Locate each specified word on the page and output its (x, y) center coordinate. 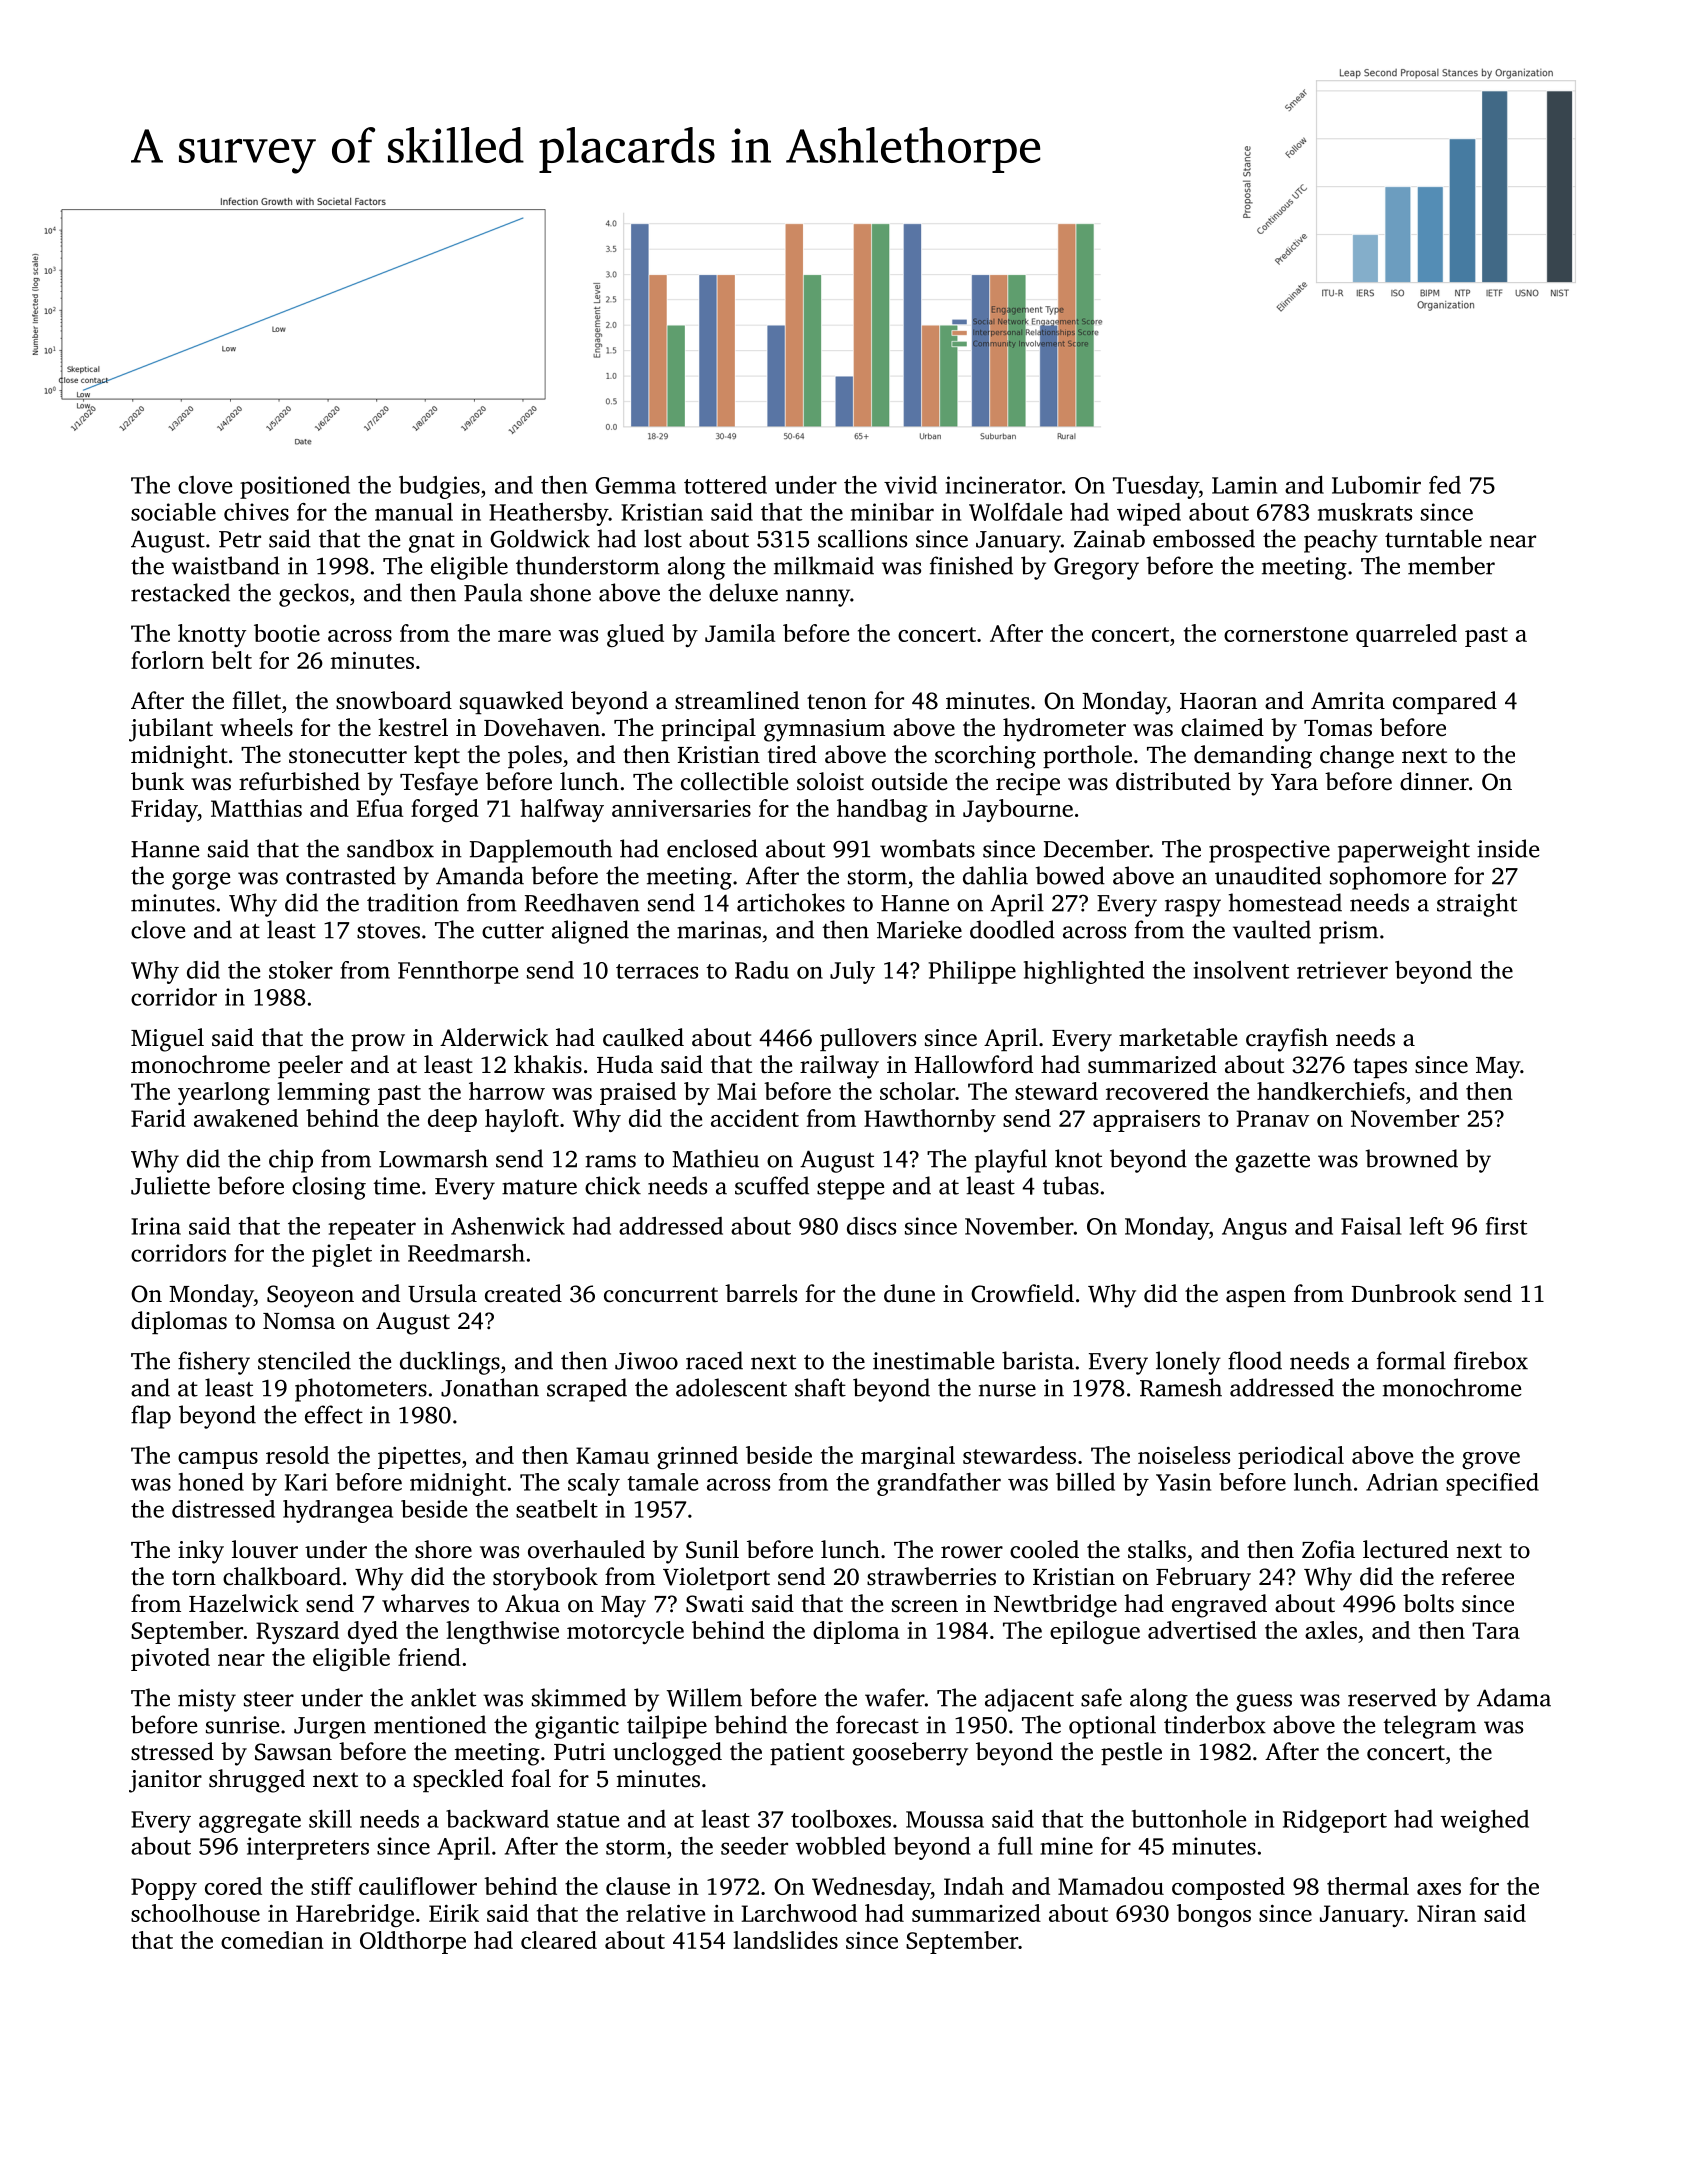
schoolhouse (195, 1913)
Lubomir (1376, 485)
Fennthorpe (458, 972)
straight (1477, 905)
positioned (295, 487)
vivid (910, 485)
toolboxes (841, 1819)
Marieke (919, 929)
